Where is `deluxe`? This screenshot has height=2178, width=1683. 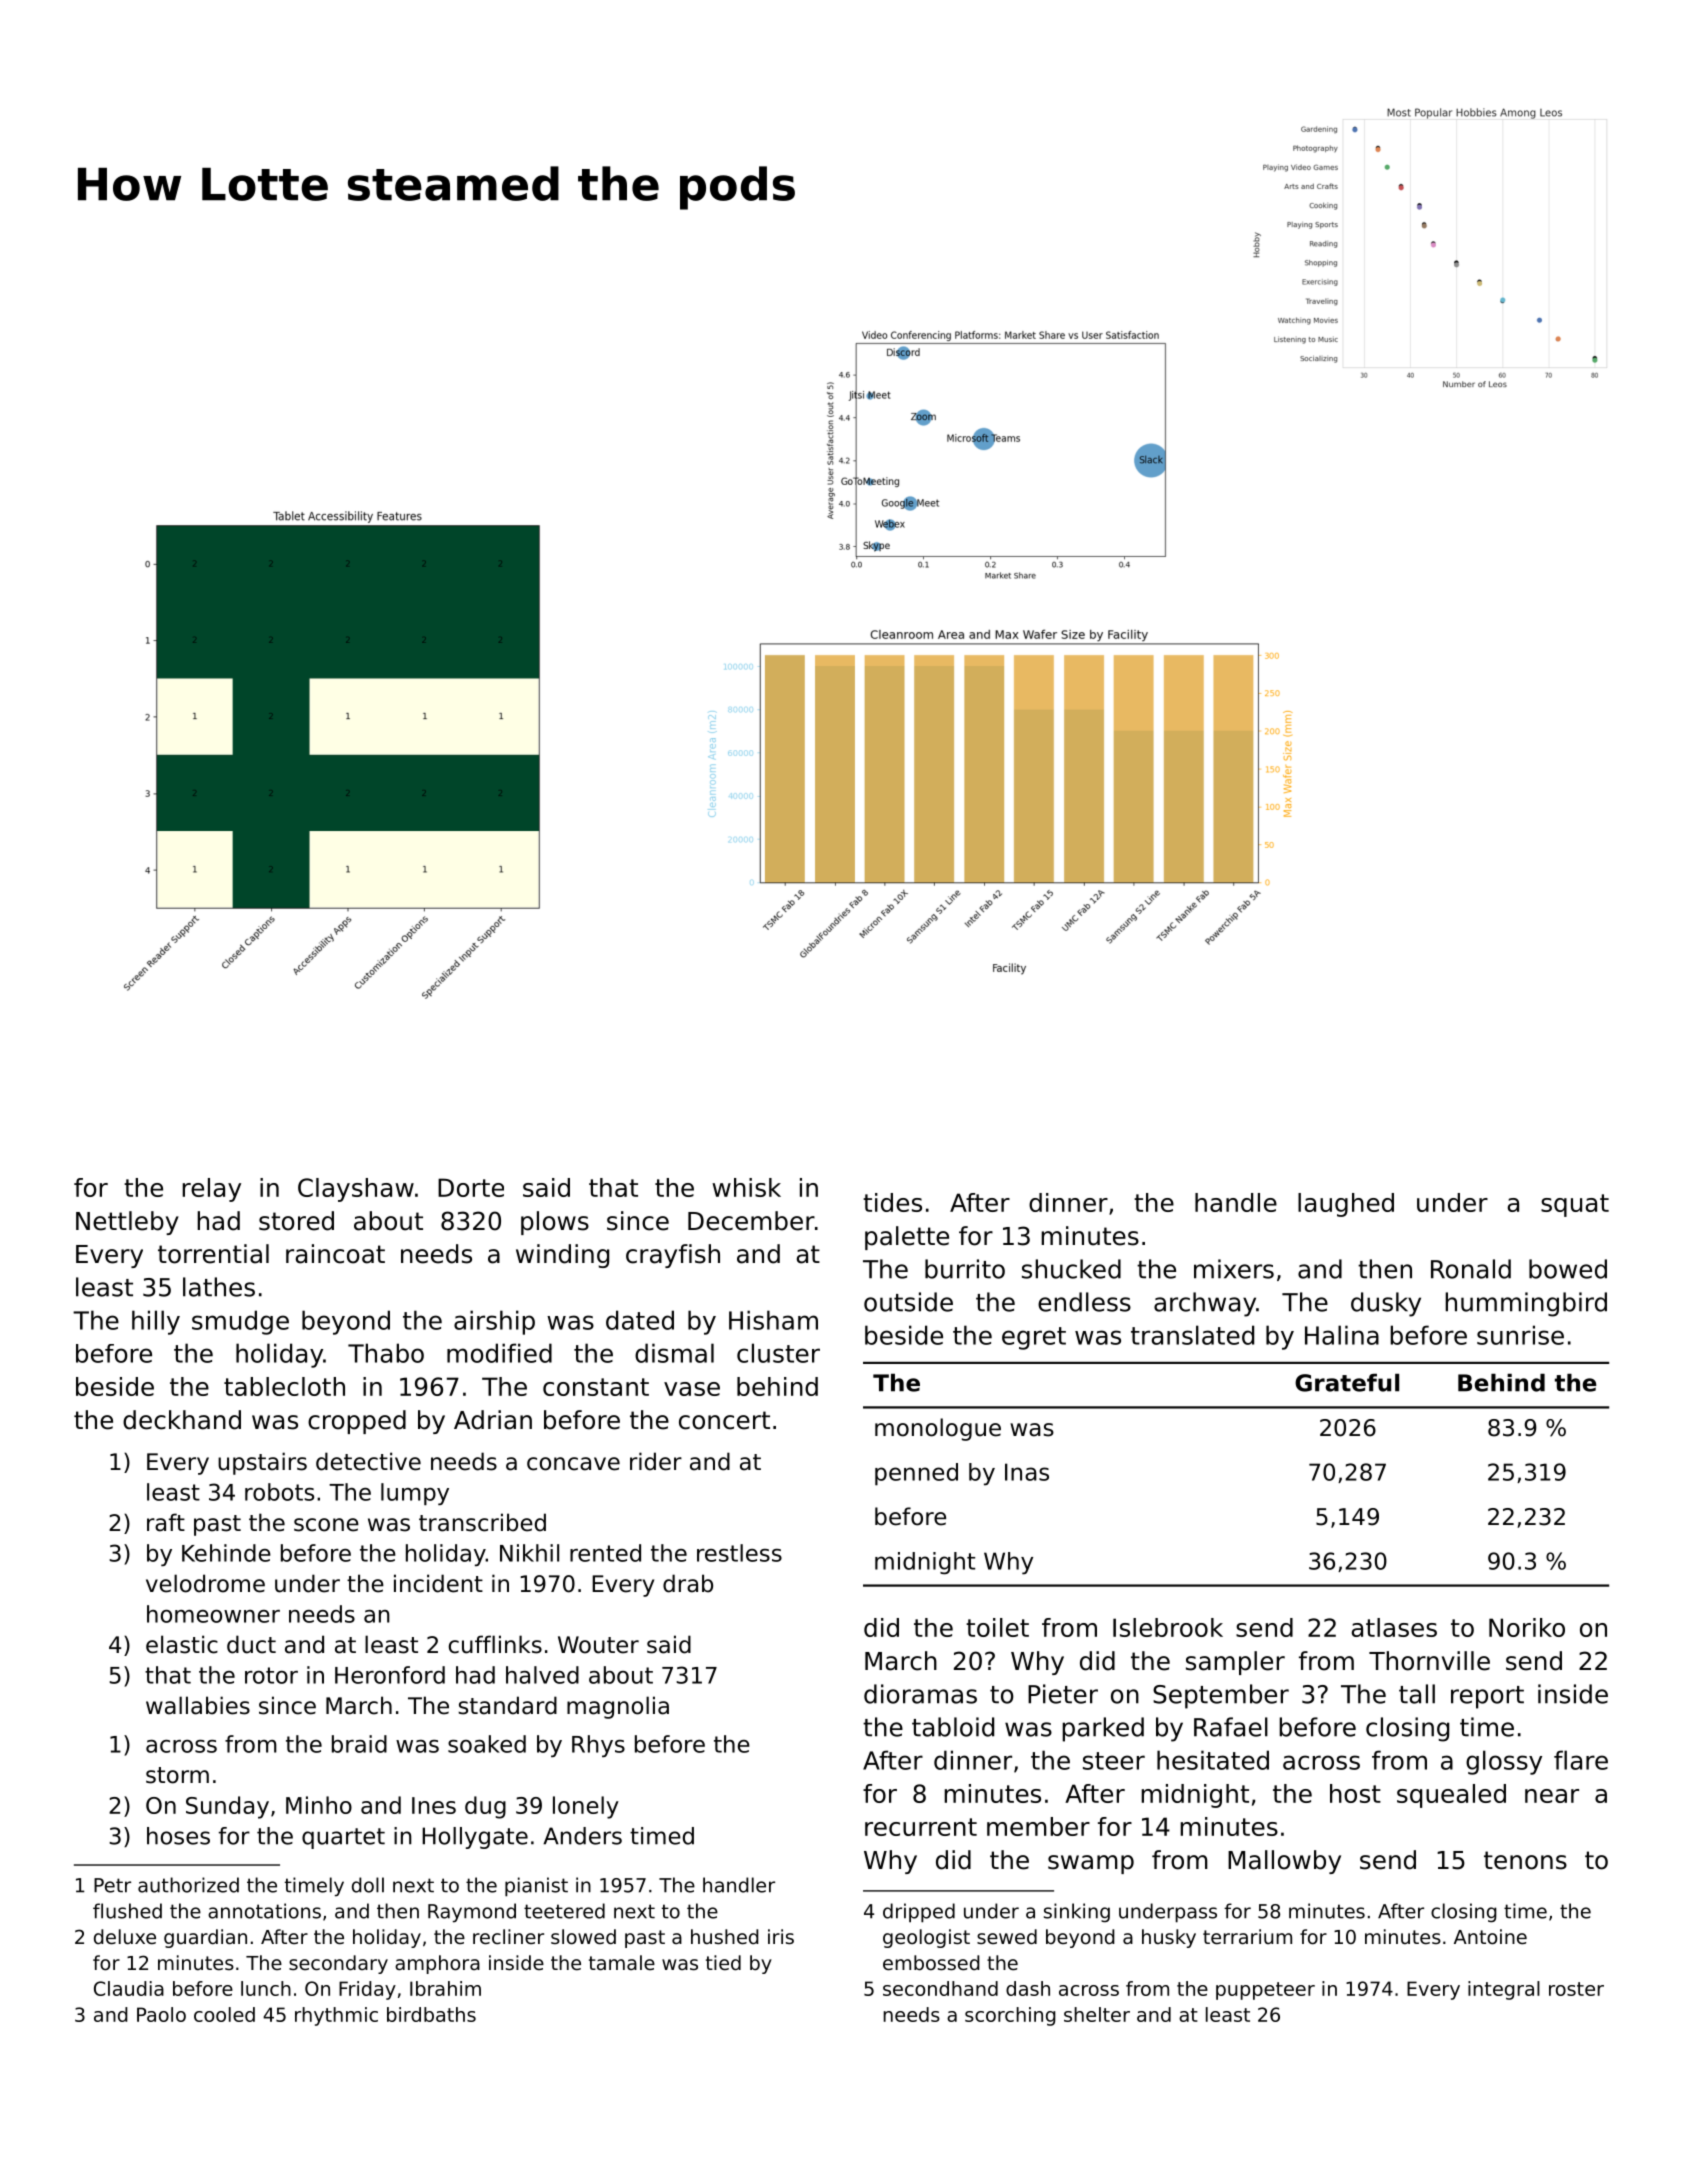
deluxe is located at coordinates (125, 1937).
